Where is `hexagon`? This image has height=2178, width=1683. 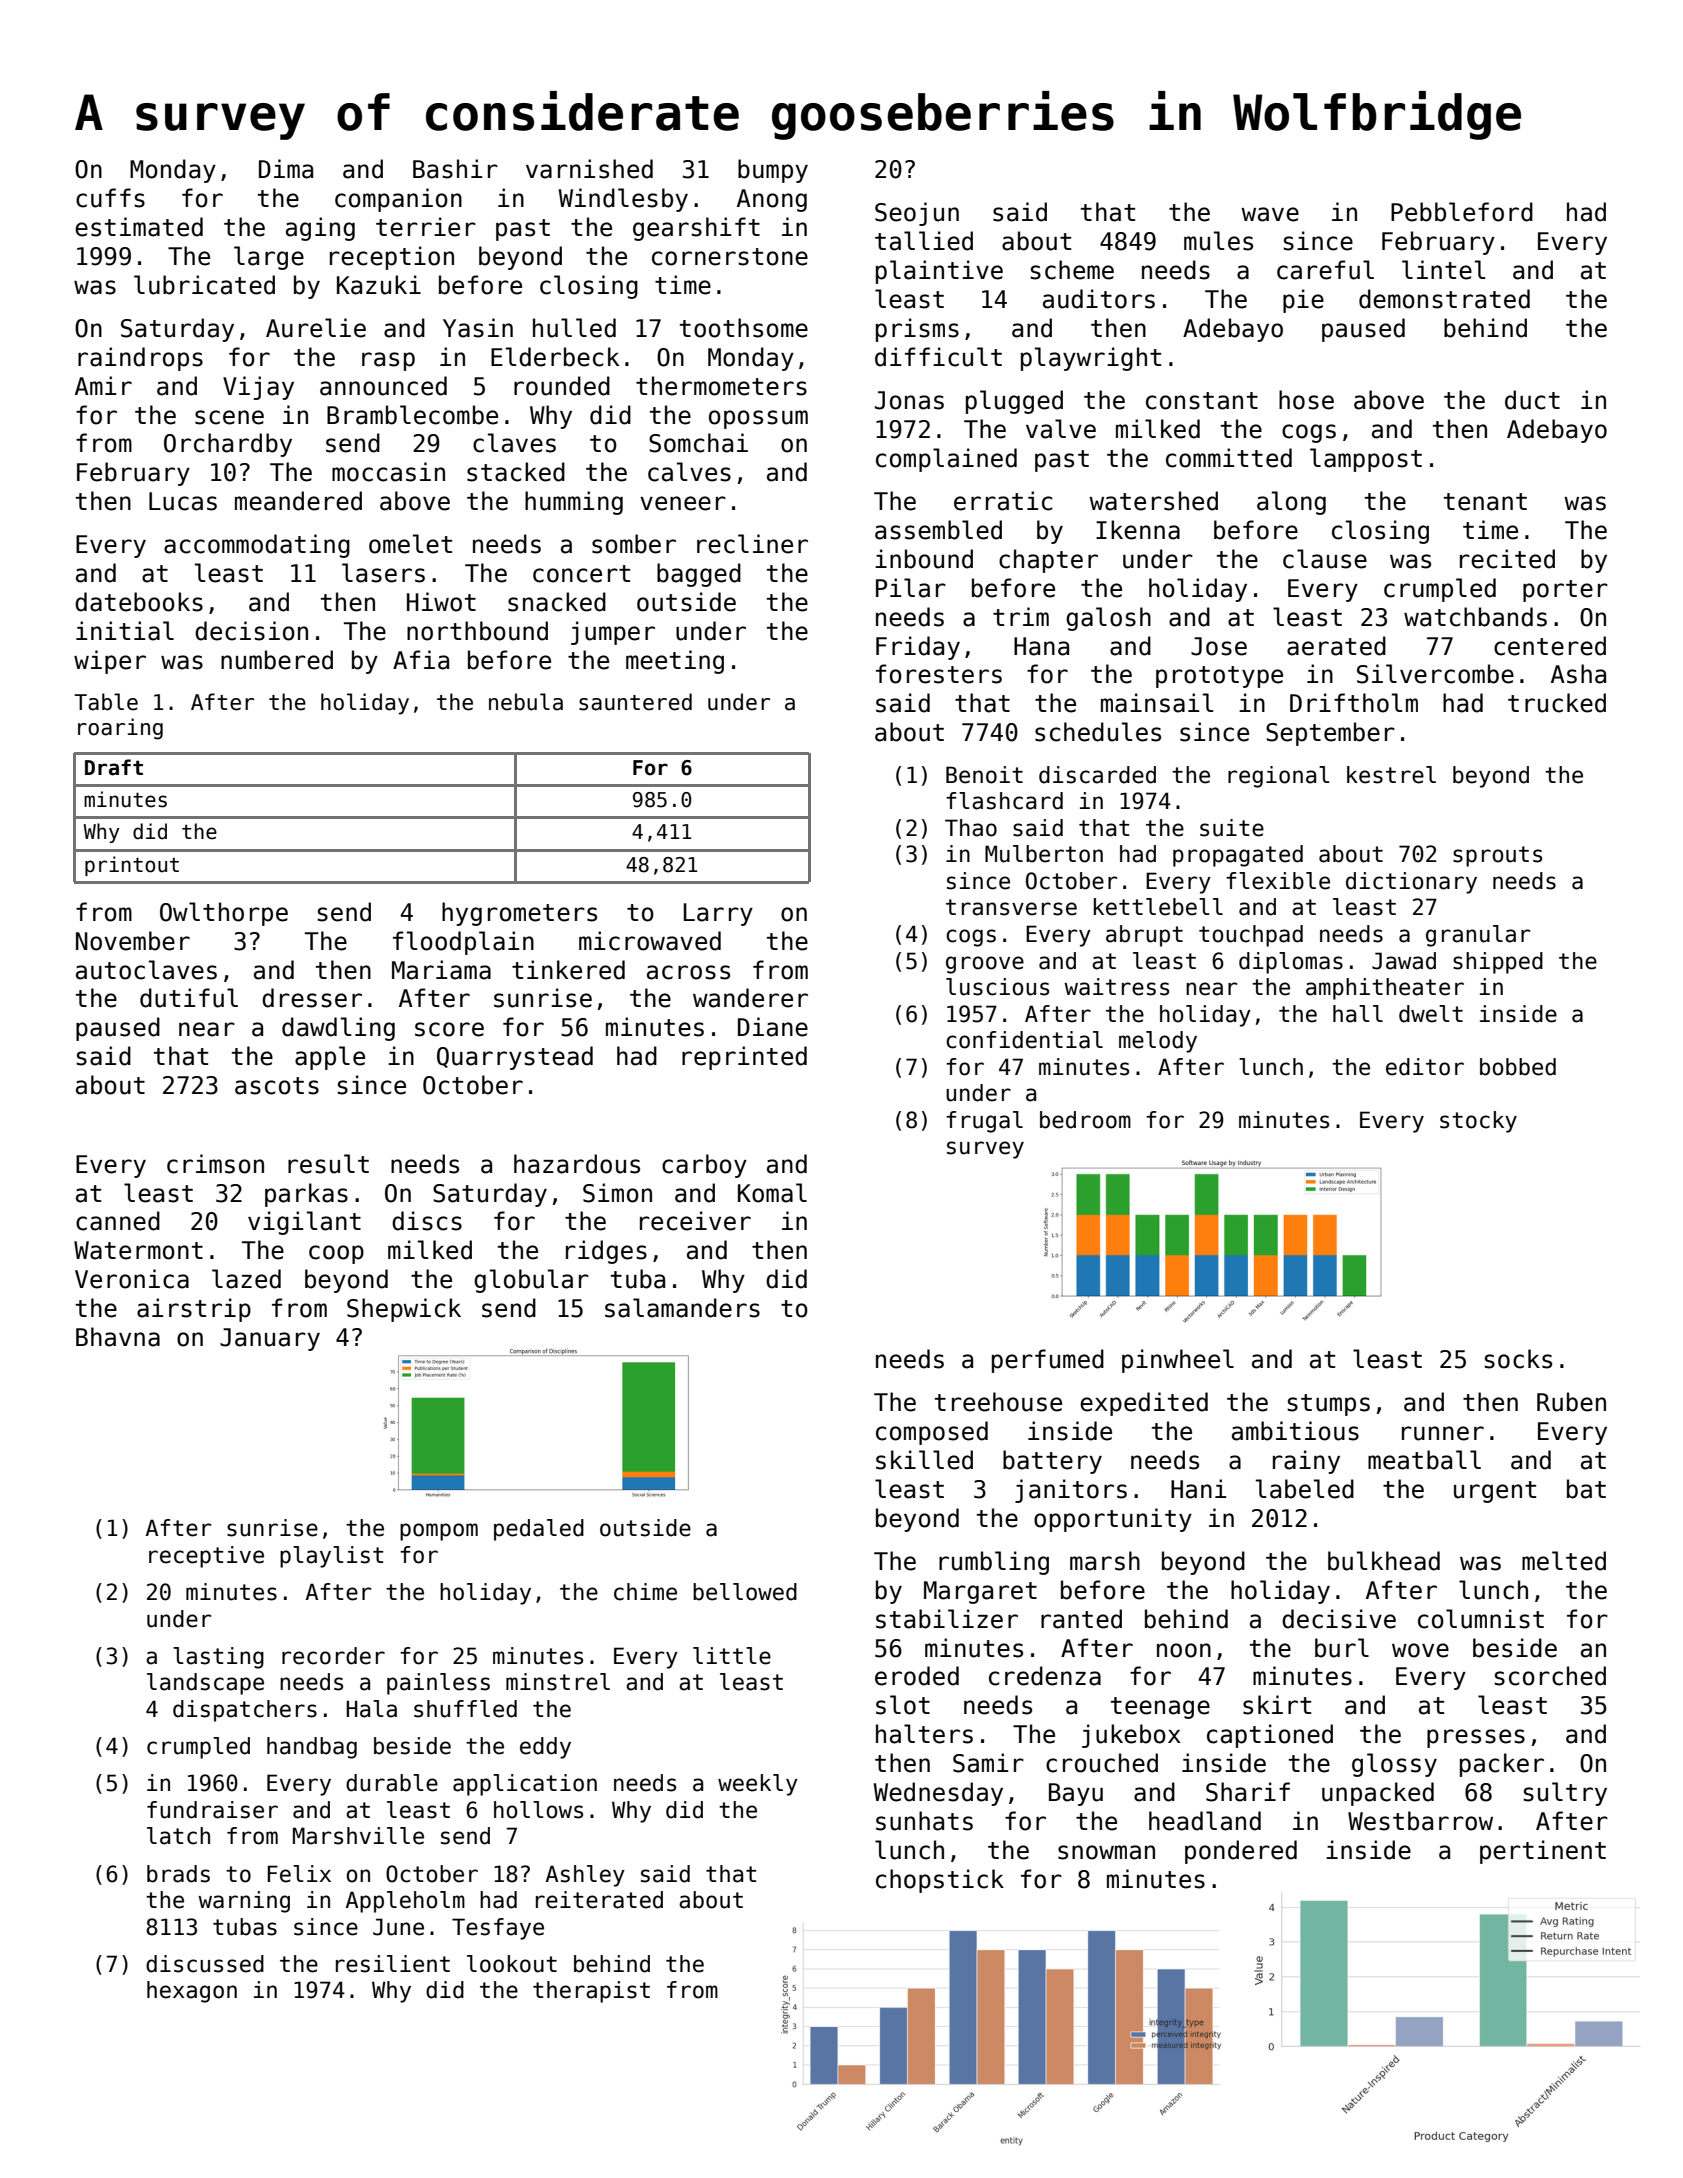 hexagon is located at coordinates (192, 1992).
